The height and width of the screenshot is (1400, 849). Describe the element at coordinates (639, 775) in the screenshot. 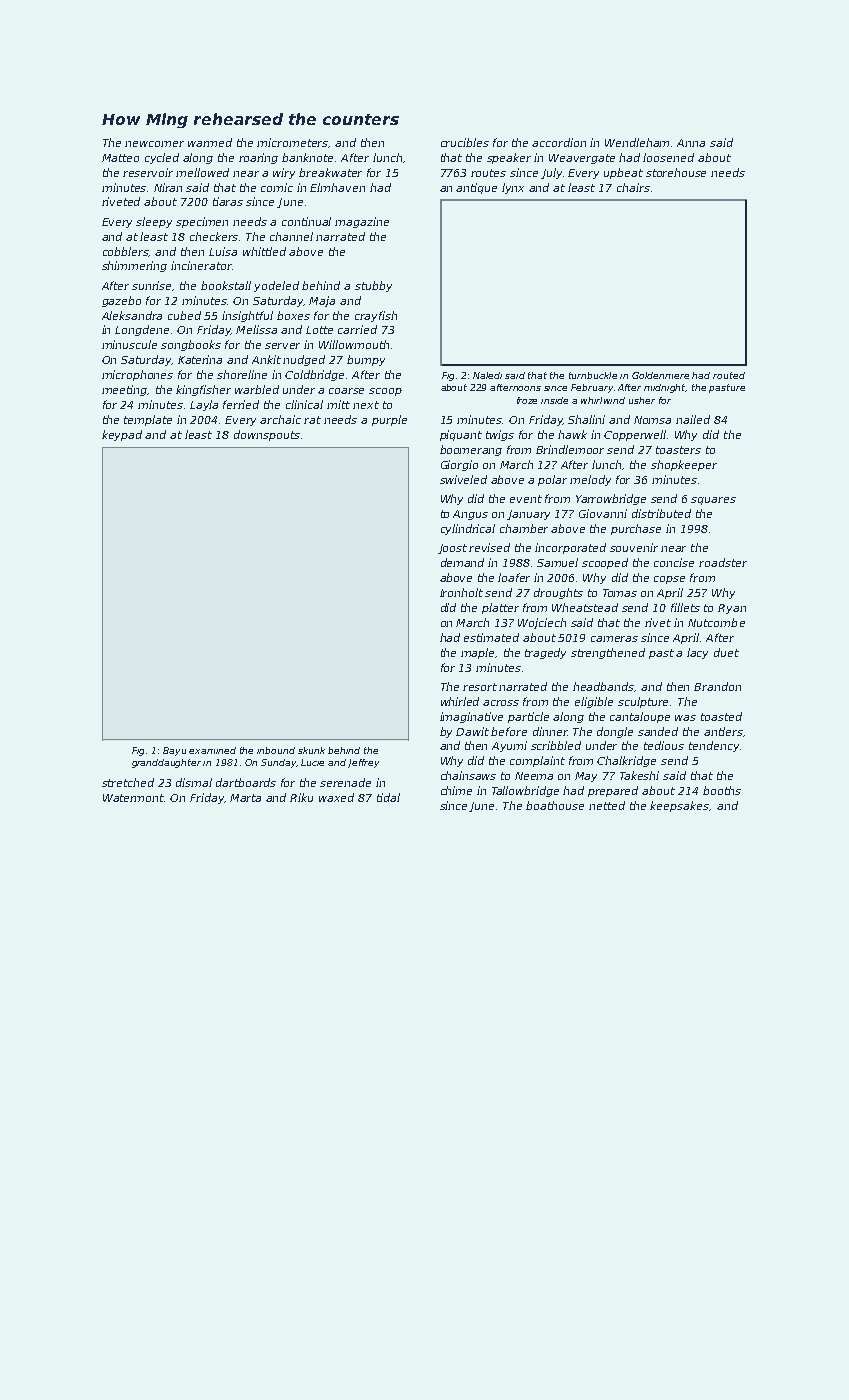

I see `Takeshi` at that location.
